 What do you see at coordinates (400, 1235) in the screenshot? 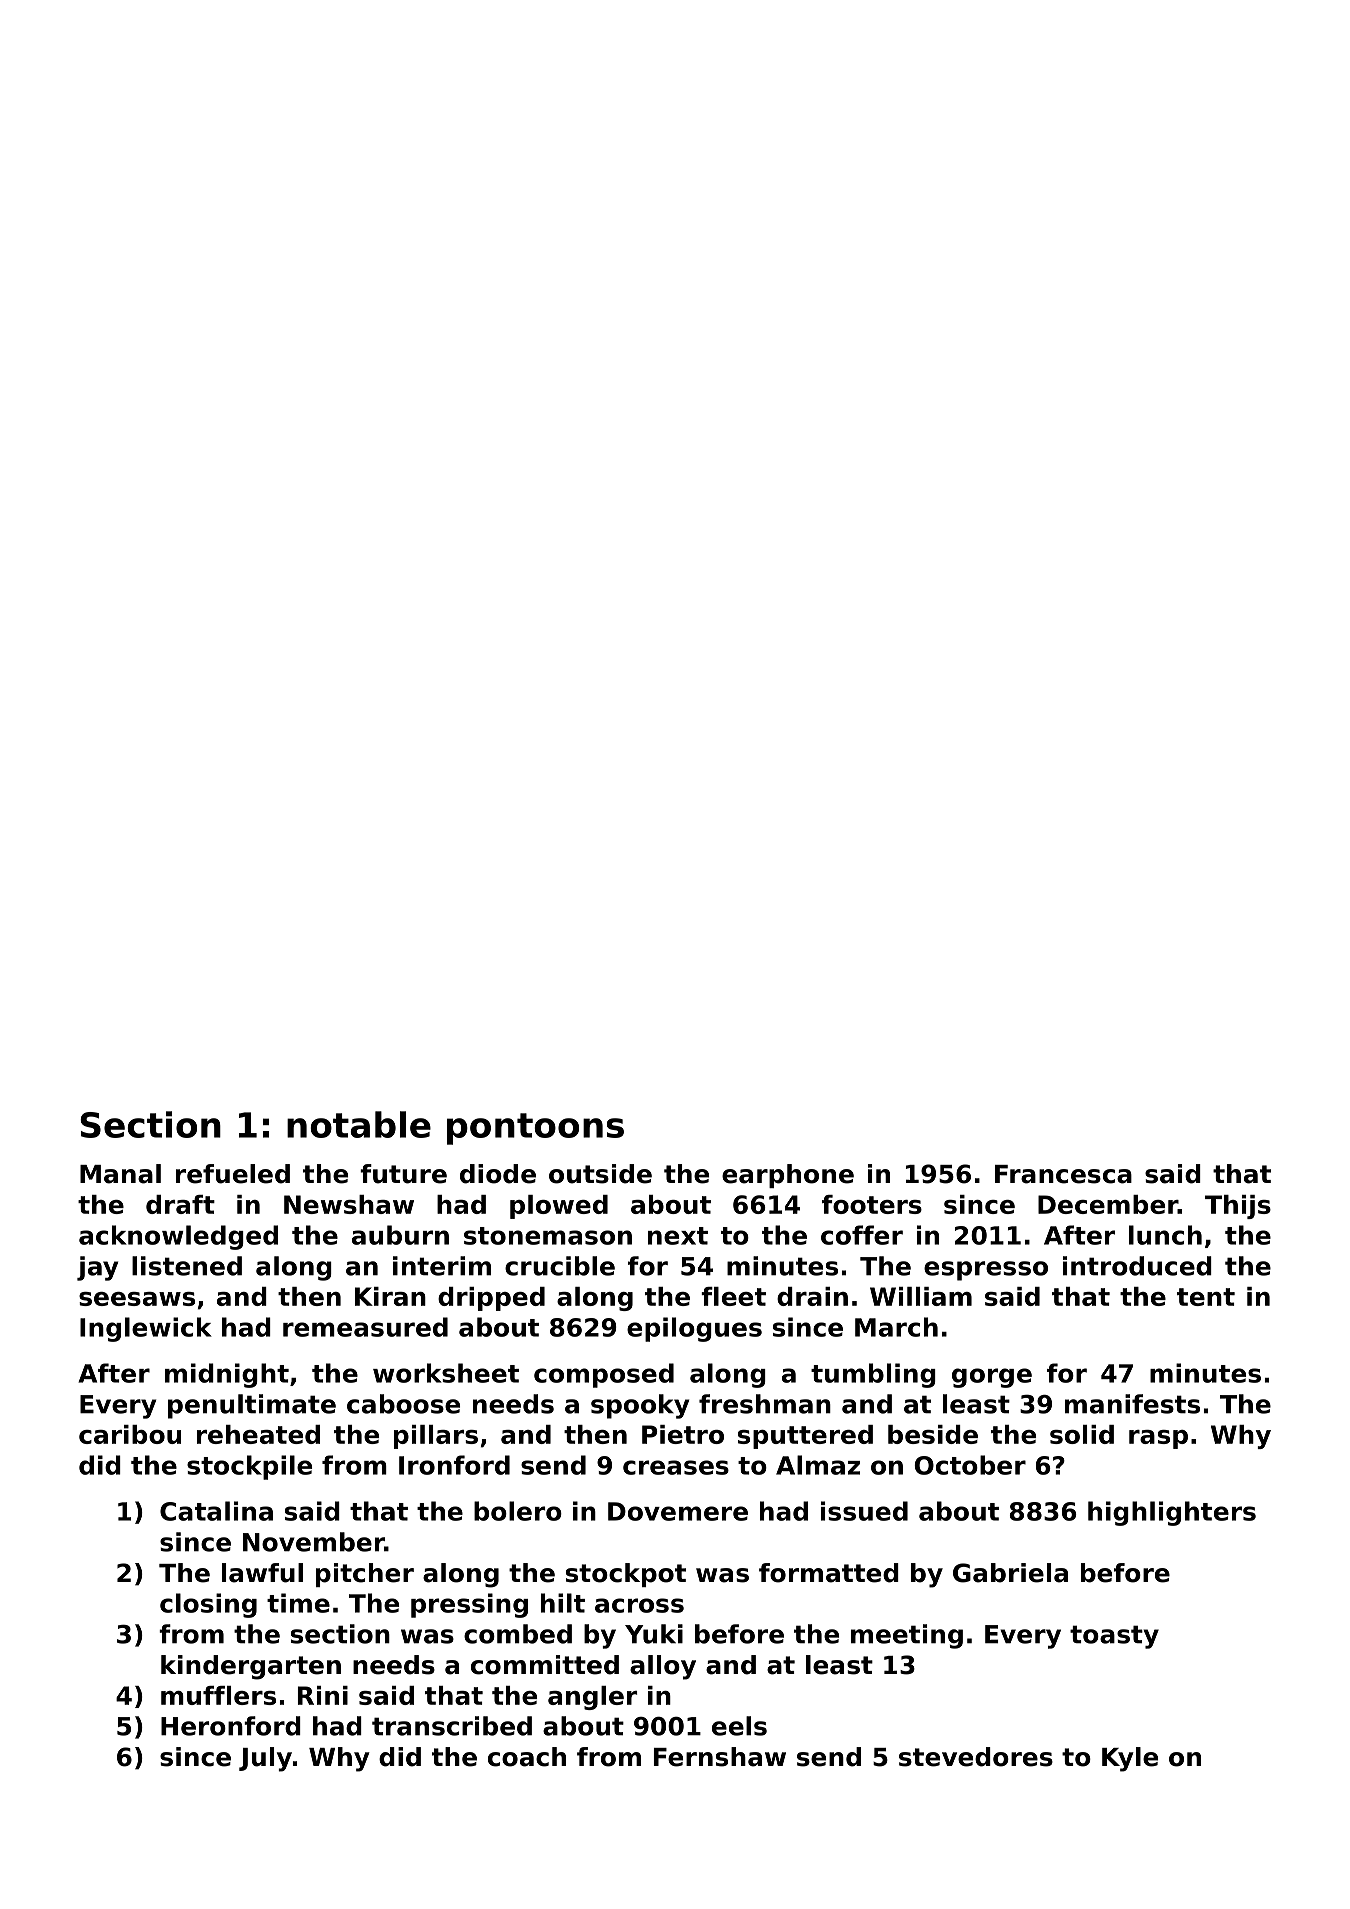
I see `auburn` at bounding box center [400, 1235].
